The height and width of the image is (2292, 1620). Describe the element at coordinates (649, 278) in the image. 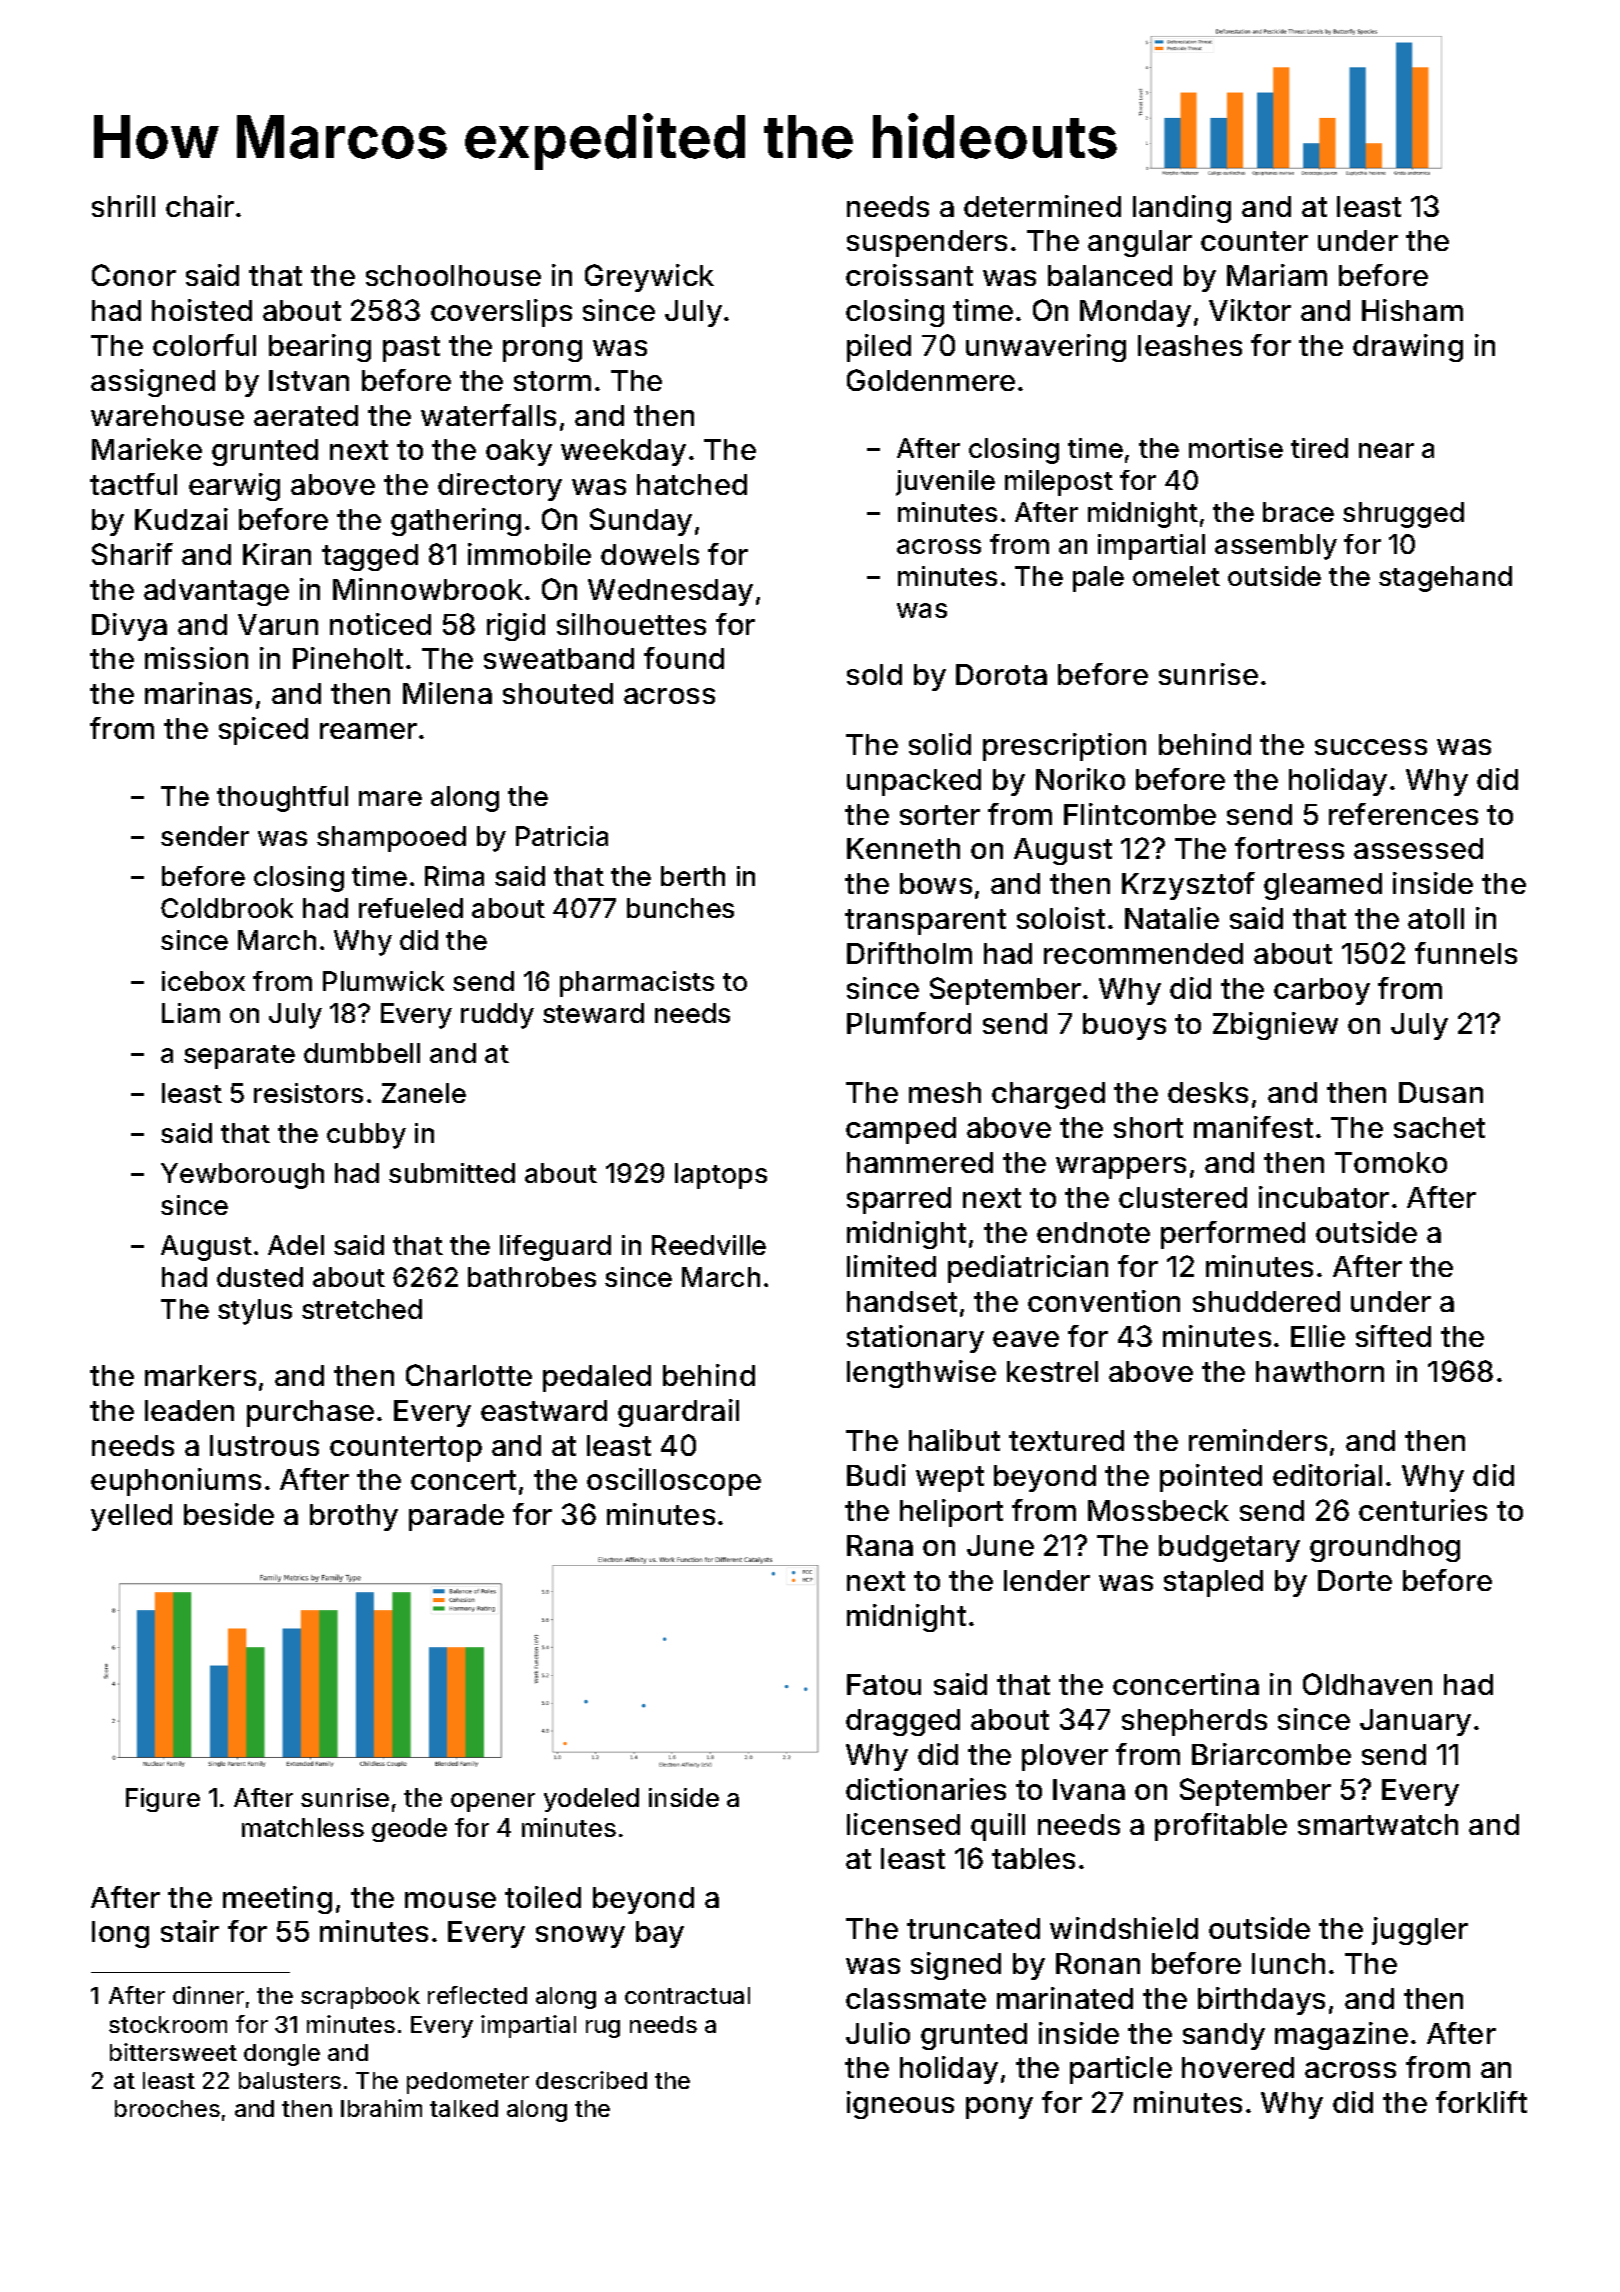

I see `Greywick` at that location.
